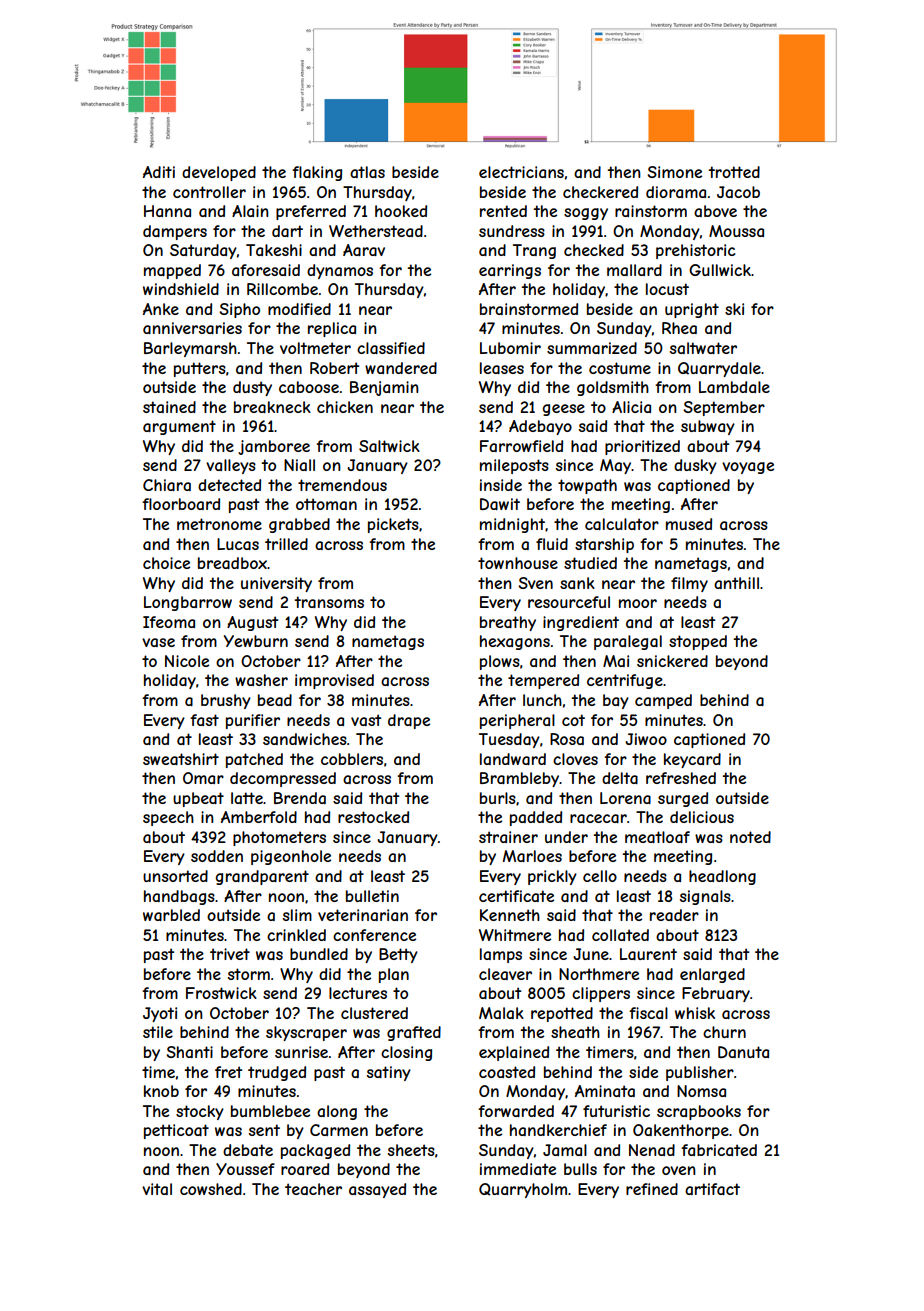  I want to click on Aditi, so click(159, 172).
